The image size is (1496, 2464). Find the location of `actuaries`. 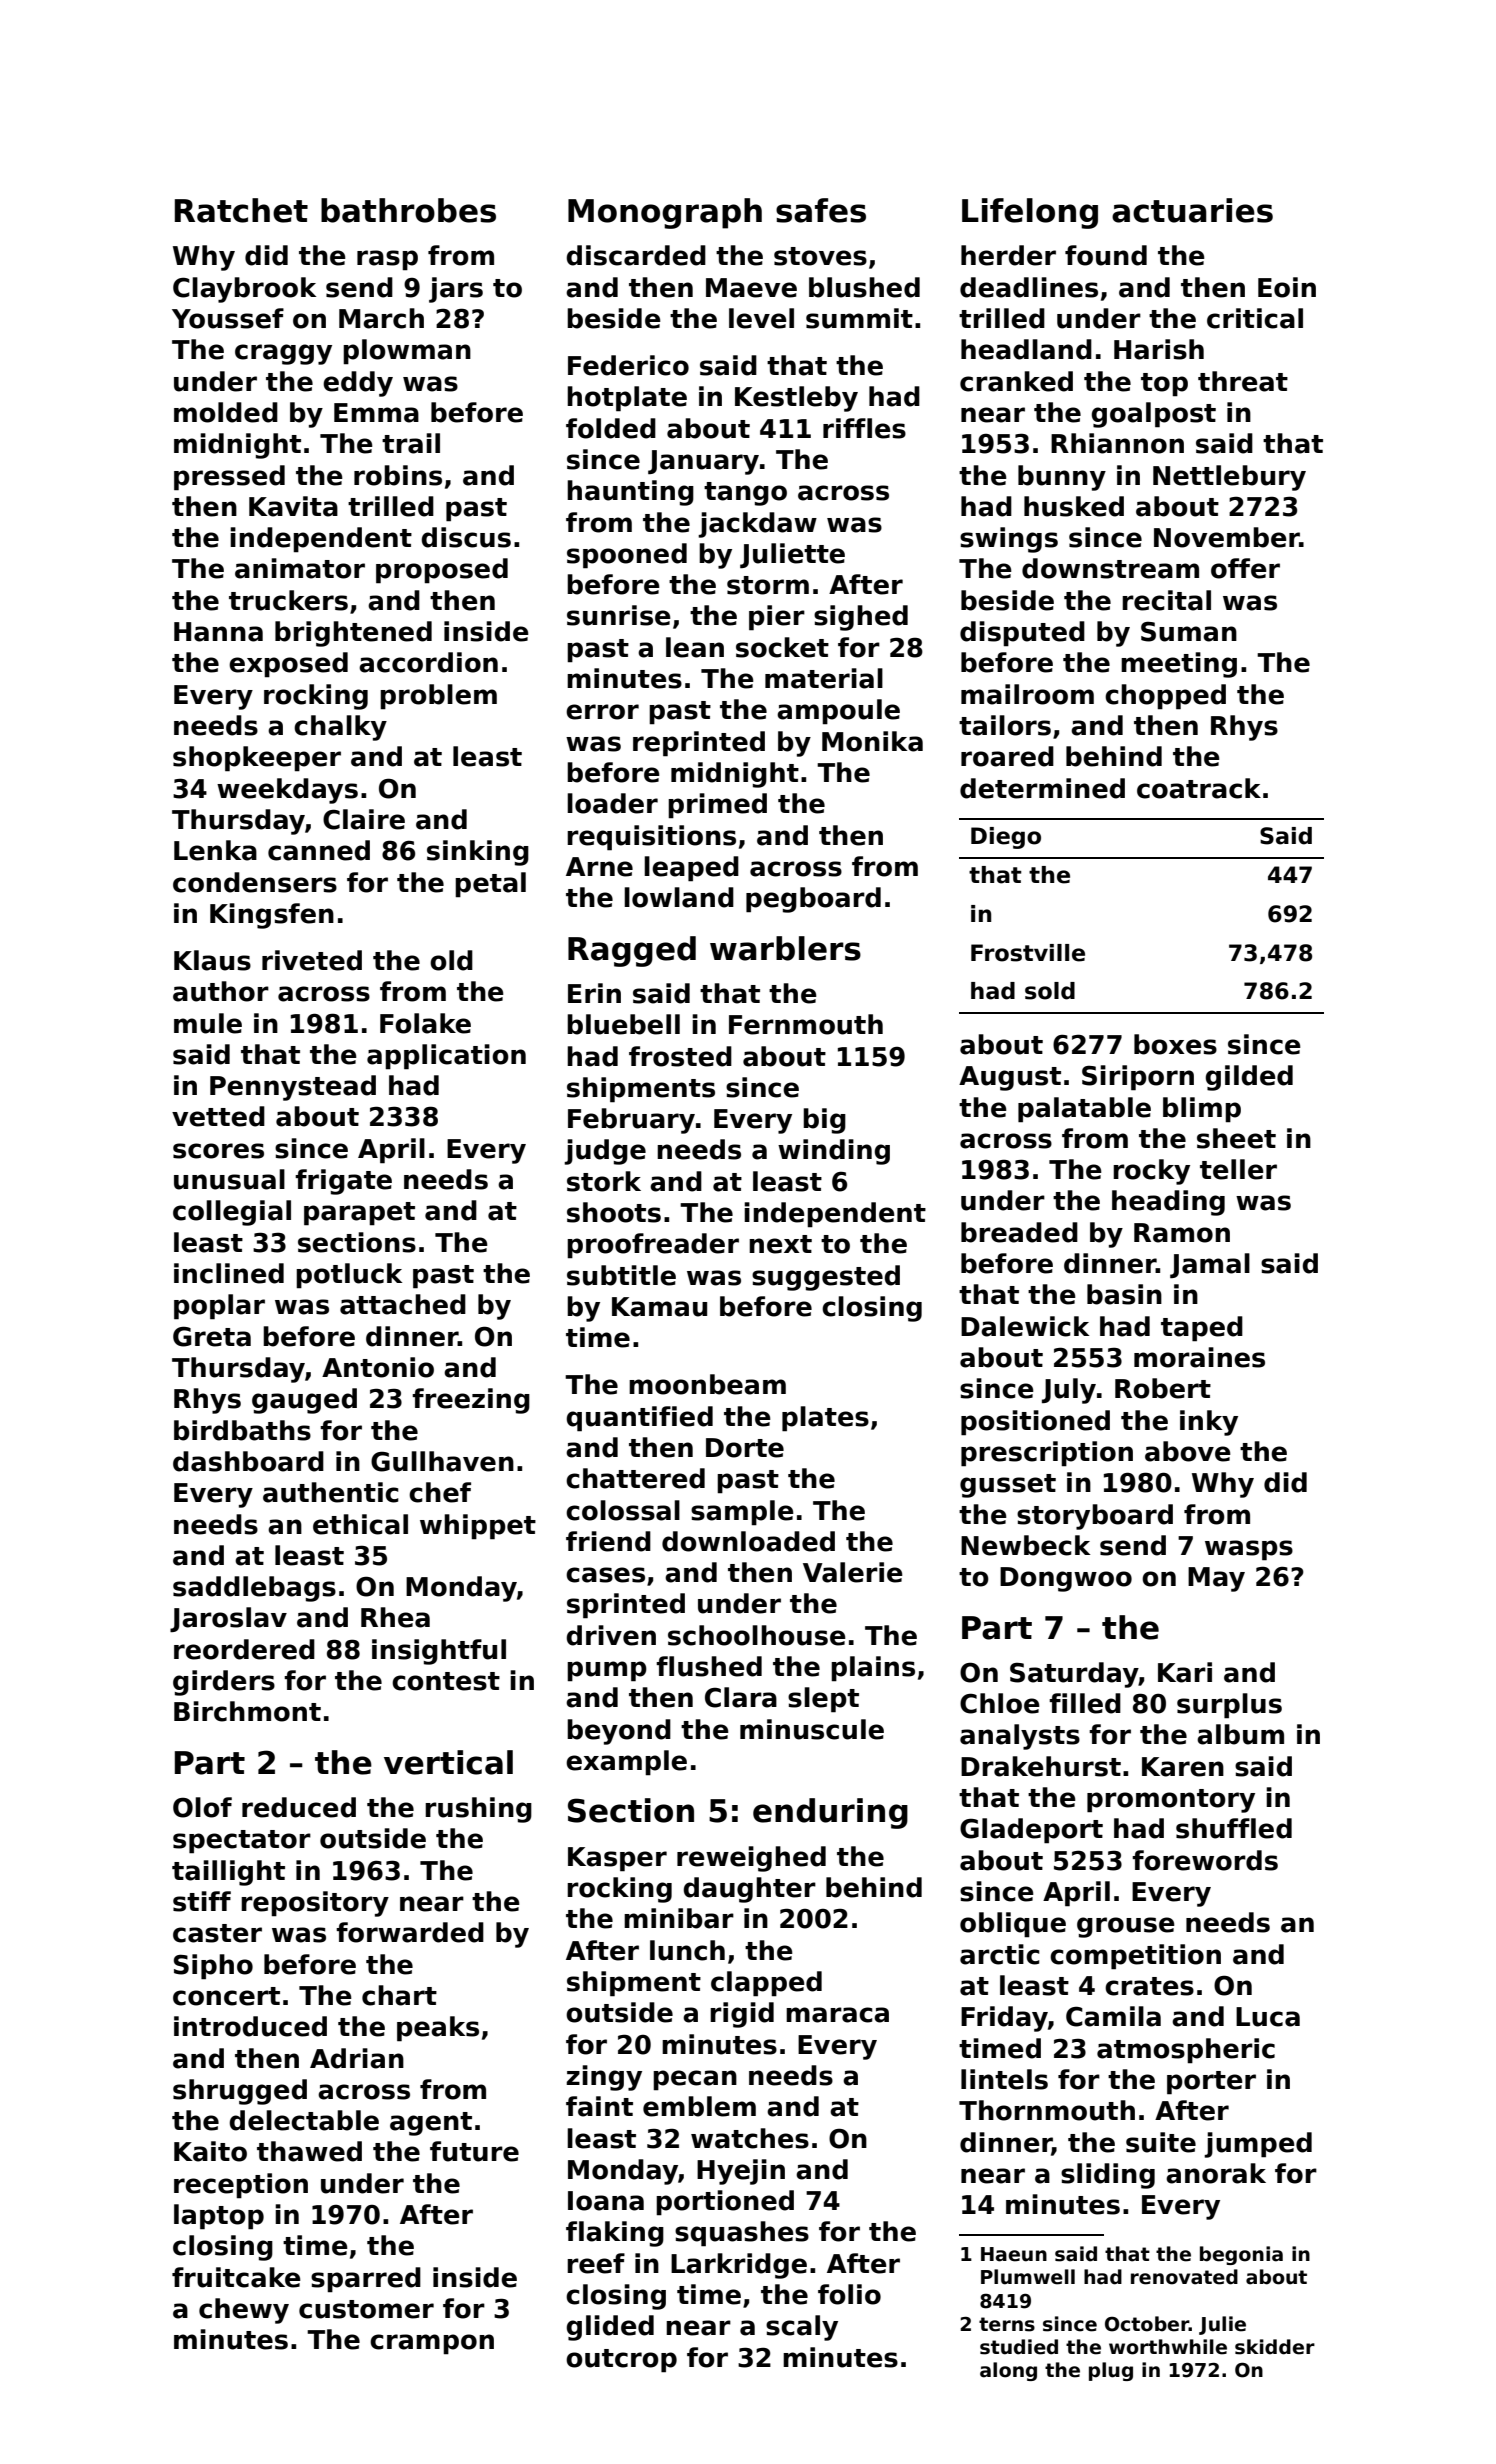

actuaries is located at coordinates (1192, 210).
